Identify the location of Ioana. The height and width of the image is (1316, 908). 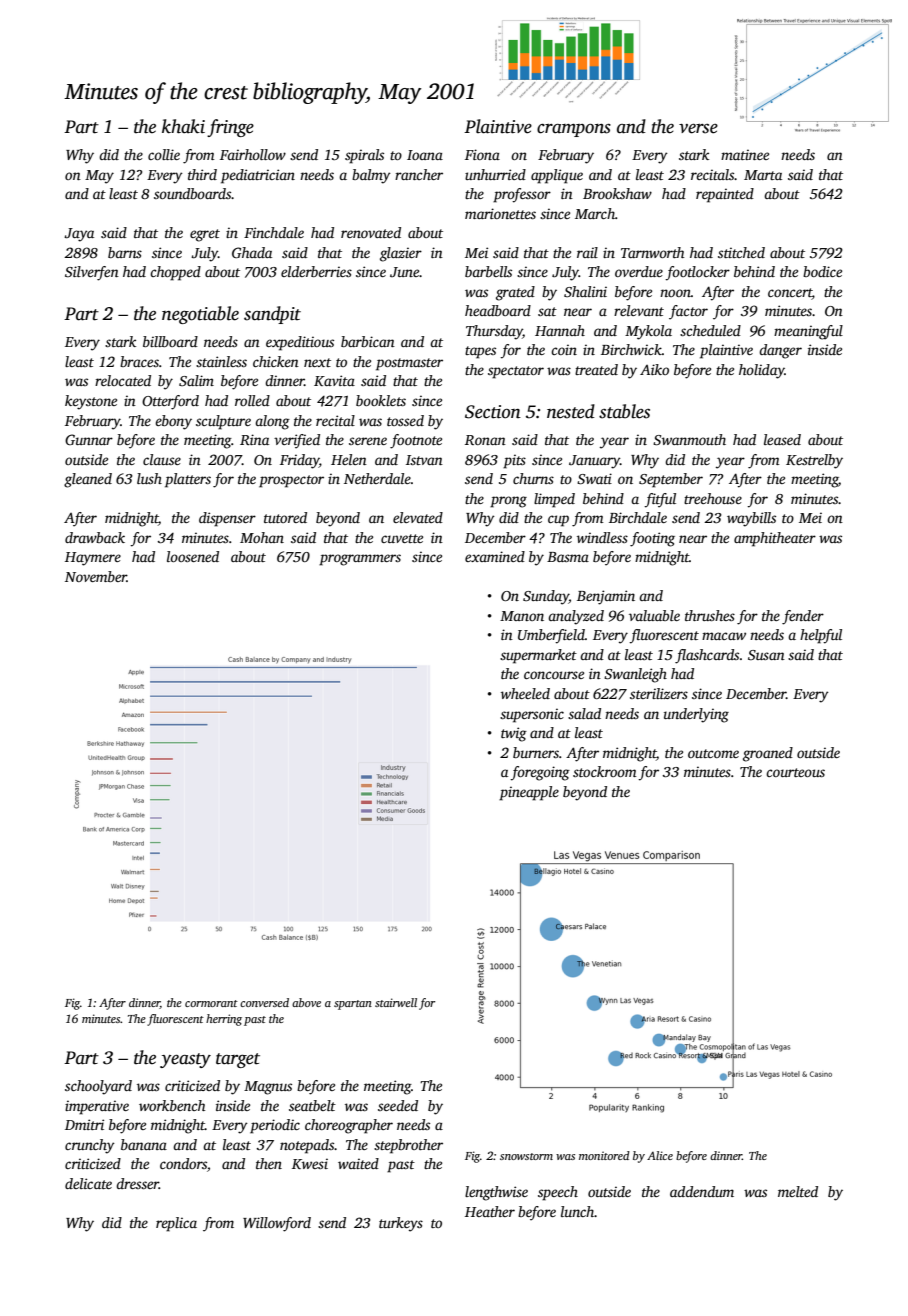
(425, 155).
